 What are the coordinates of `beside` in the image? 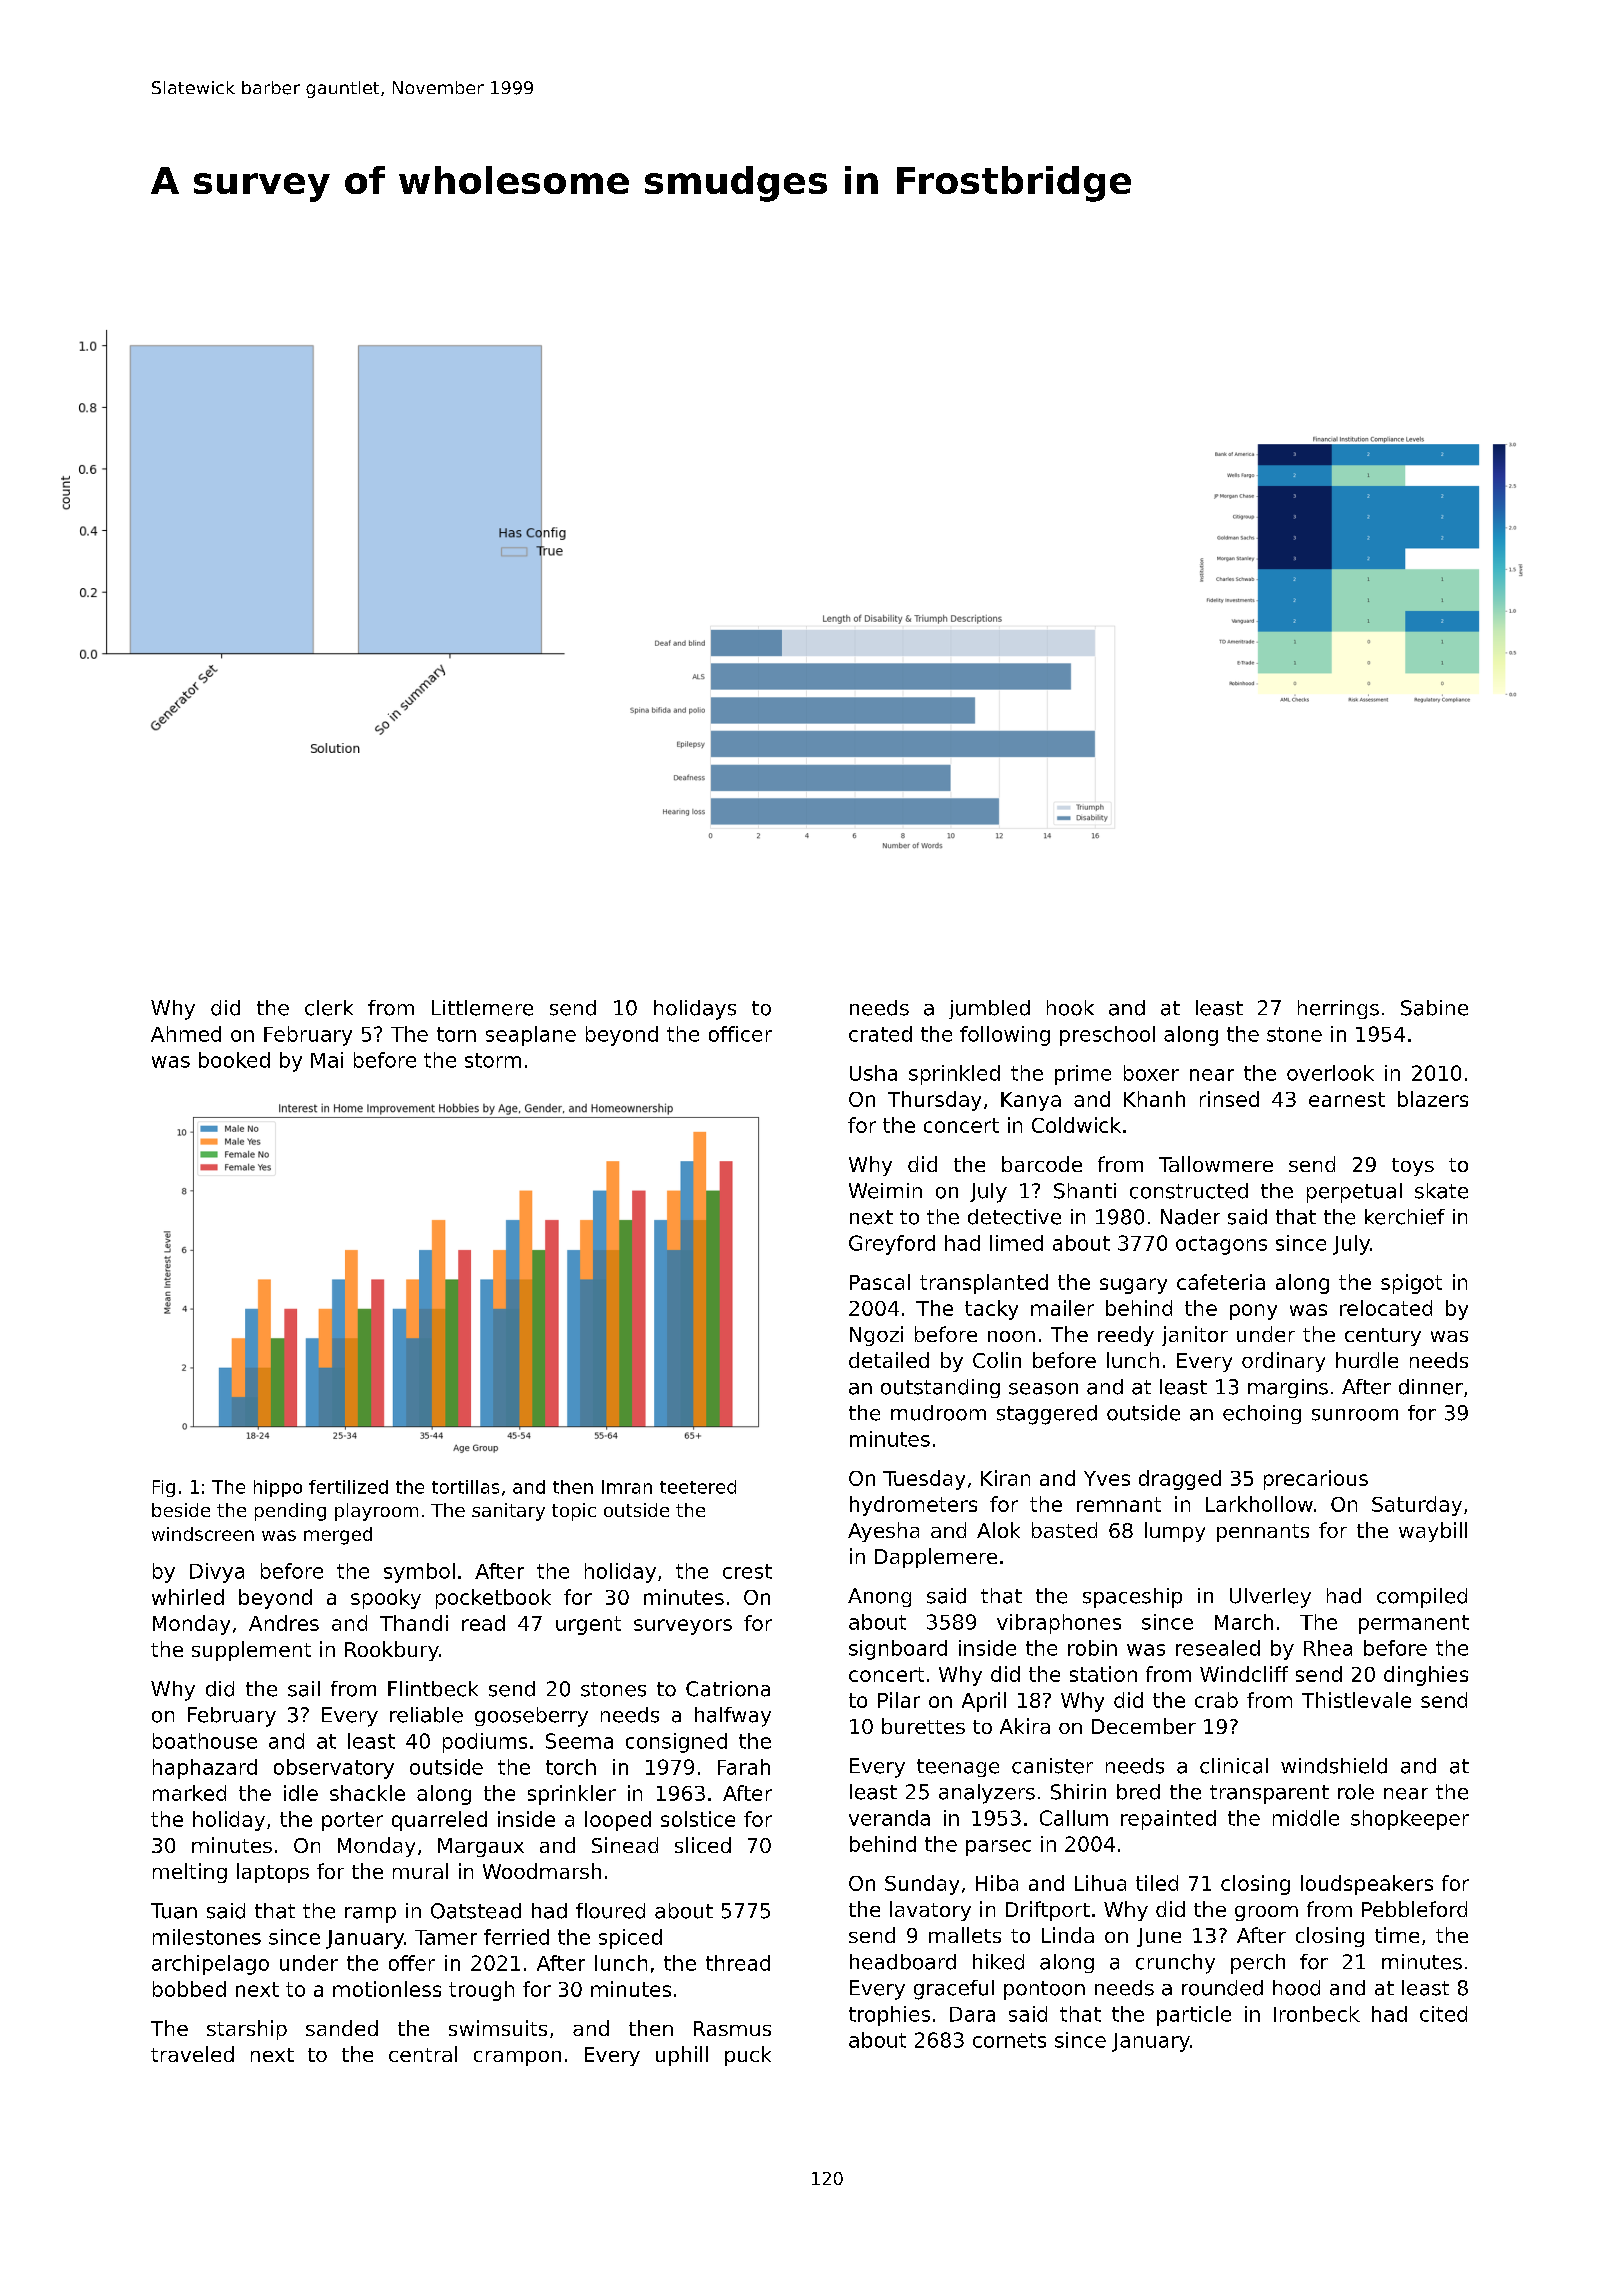 It's located at (181, 1510).
